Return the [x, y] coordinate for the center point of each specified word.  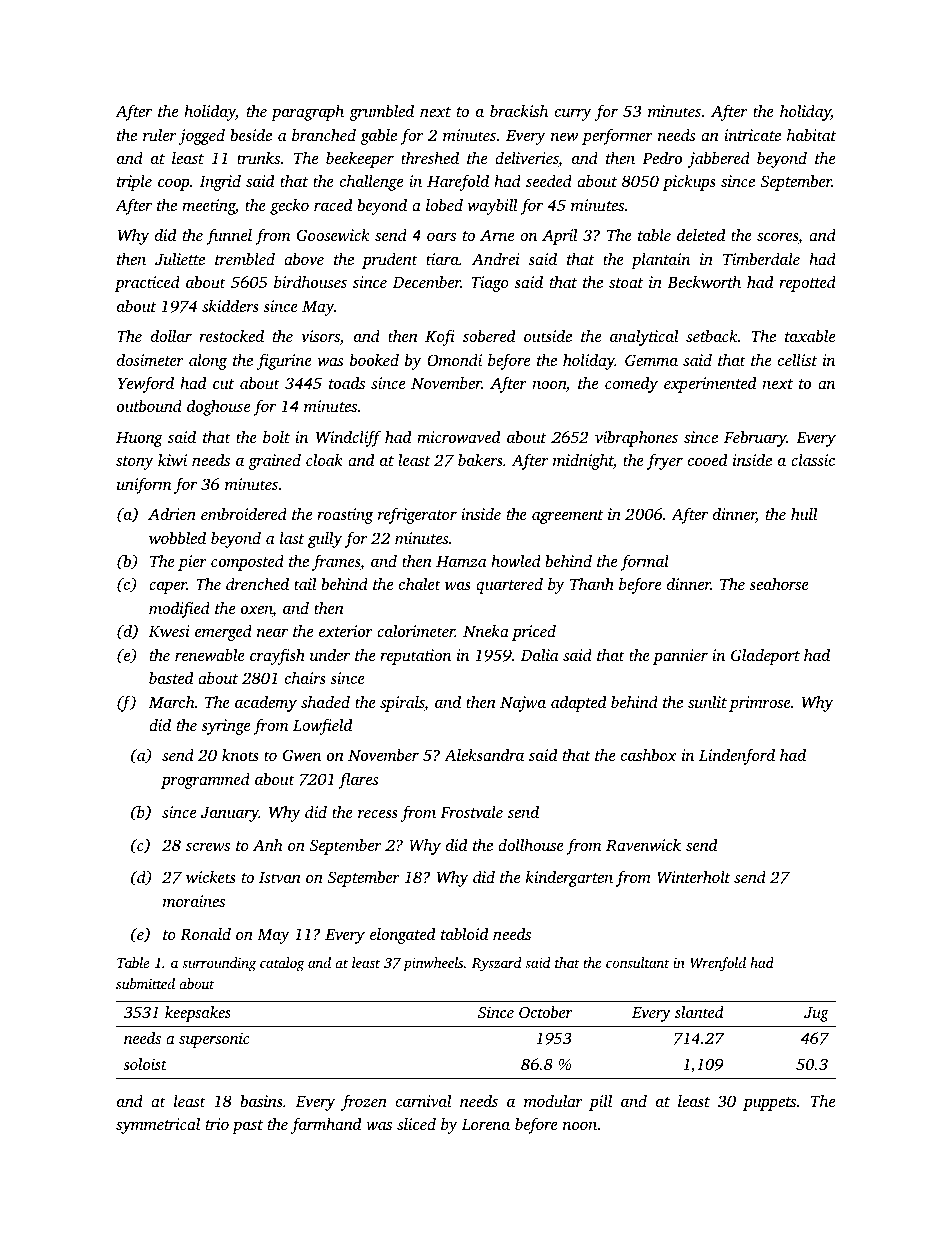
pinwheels [433, 964]
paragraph [307, 113]
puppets [769, 1104]
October [546, 1012]
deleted [701, 234]
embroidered [244, 513]
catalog [282, 964]
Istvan [280, 877]
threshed [430, 157]
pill [600, 1102]
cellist [798, 359]
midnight [583, 461]
